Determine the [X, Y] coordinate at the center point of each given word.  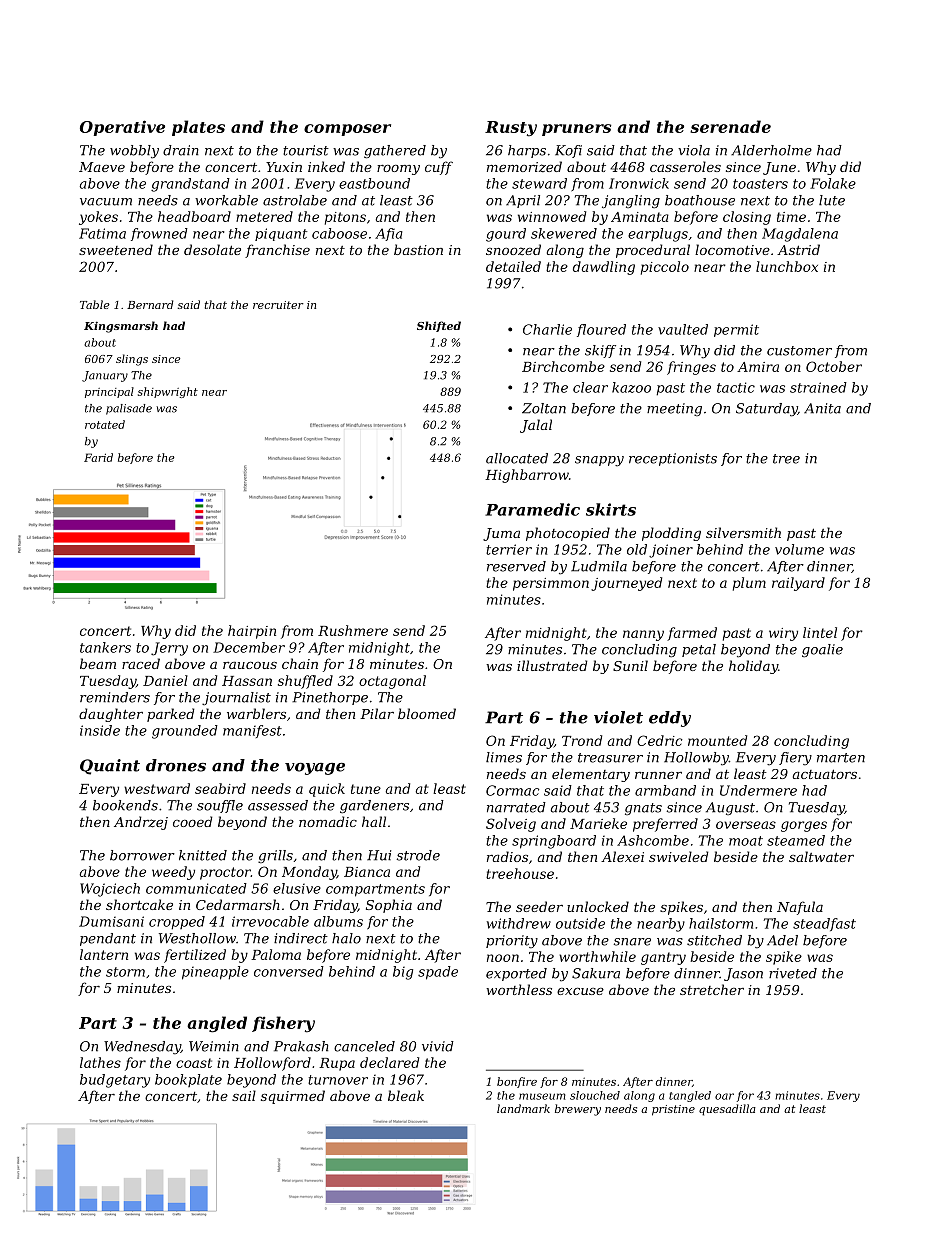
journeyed [626, 584]
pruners [576, 130]
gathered [395, 152]
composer [347, 130]
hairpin [252, 632]
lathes [100, 1062]
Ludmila [599, 566]
